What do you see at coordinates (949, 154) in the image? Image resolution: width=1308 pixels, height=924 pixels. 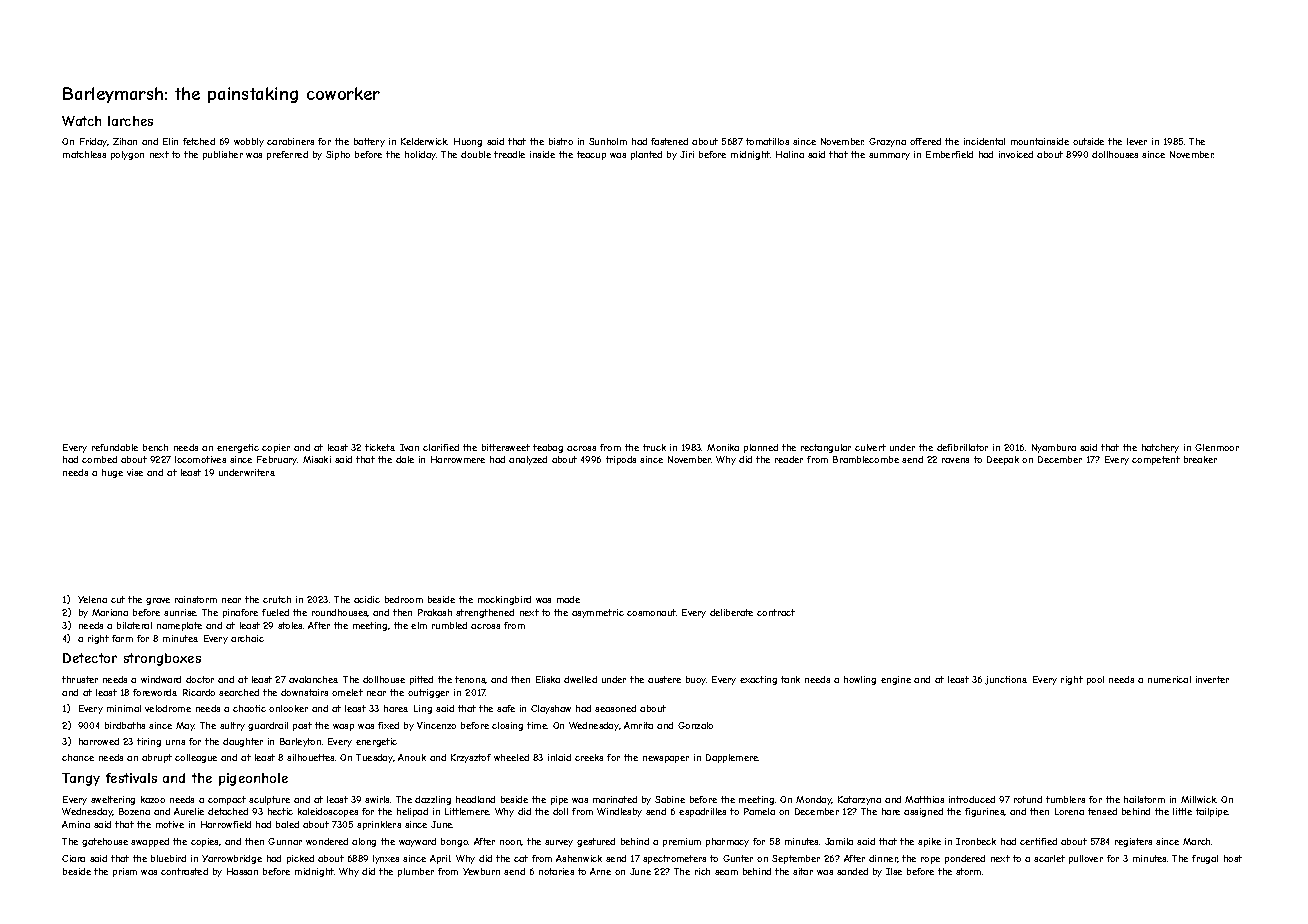 I see `Emberfield` at bounding box center [949, 154].
